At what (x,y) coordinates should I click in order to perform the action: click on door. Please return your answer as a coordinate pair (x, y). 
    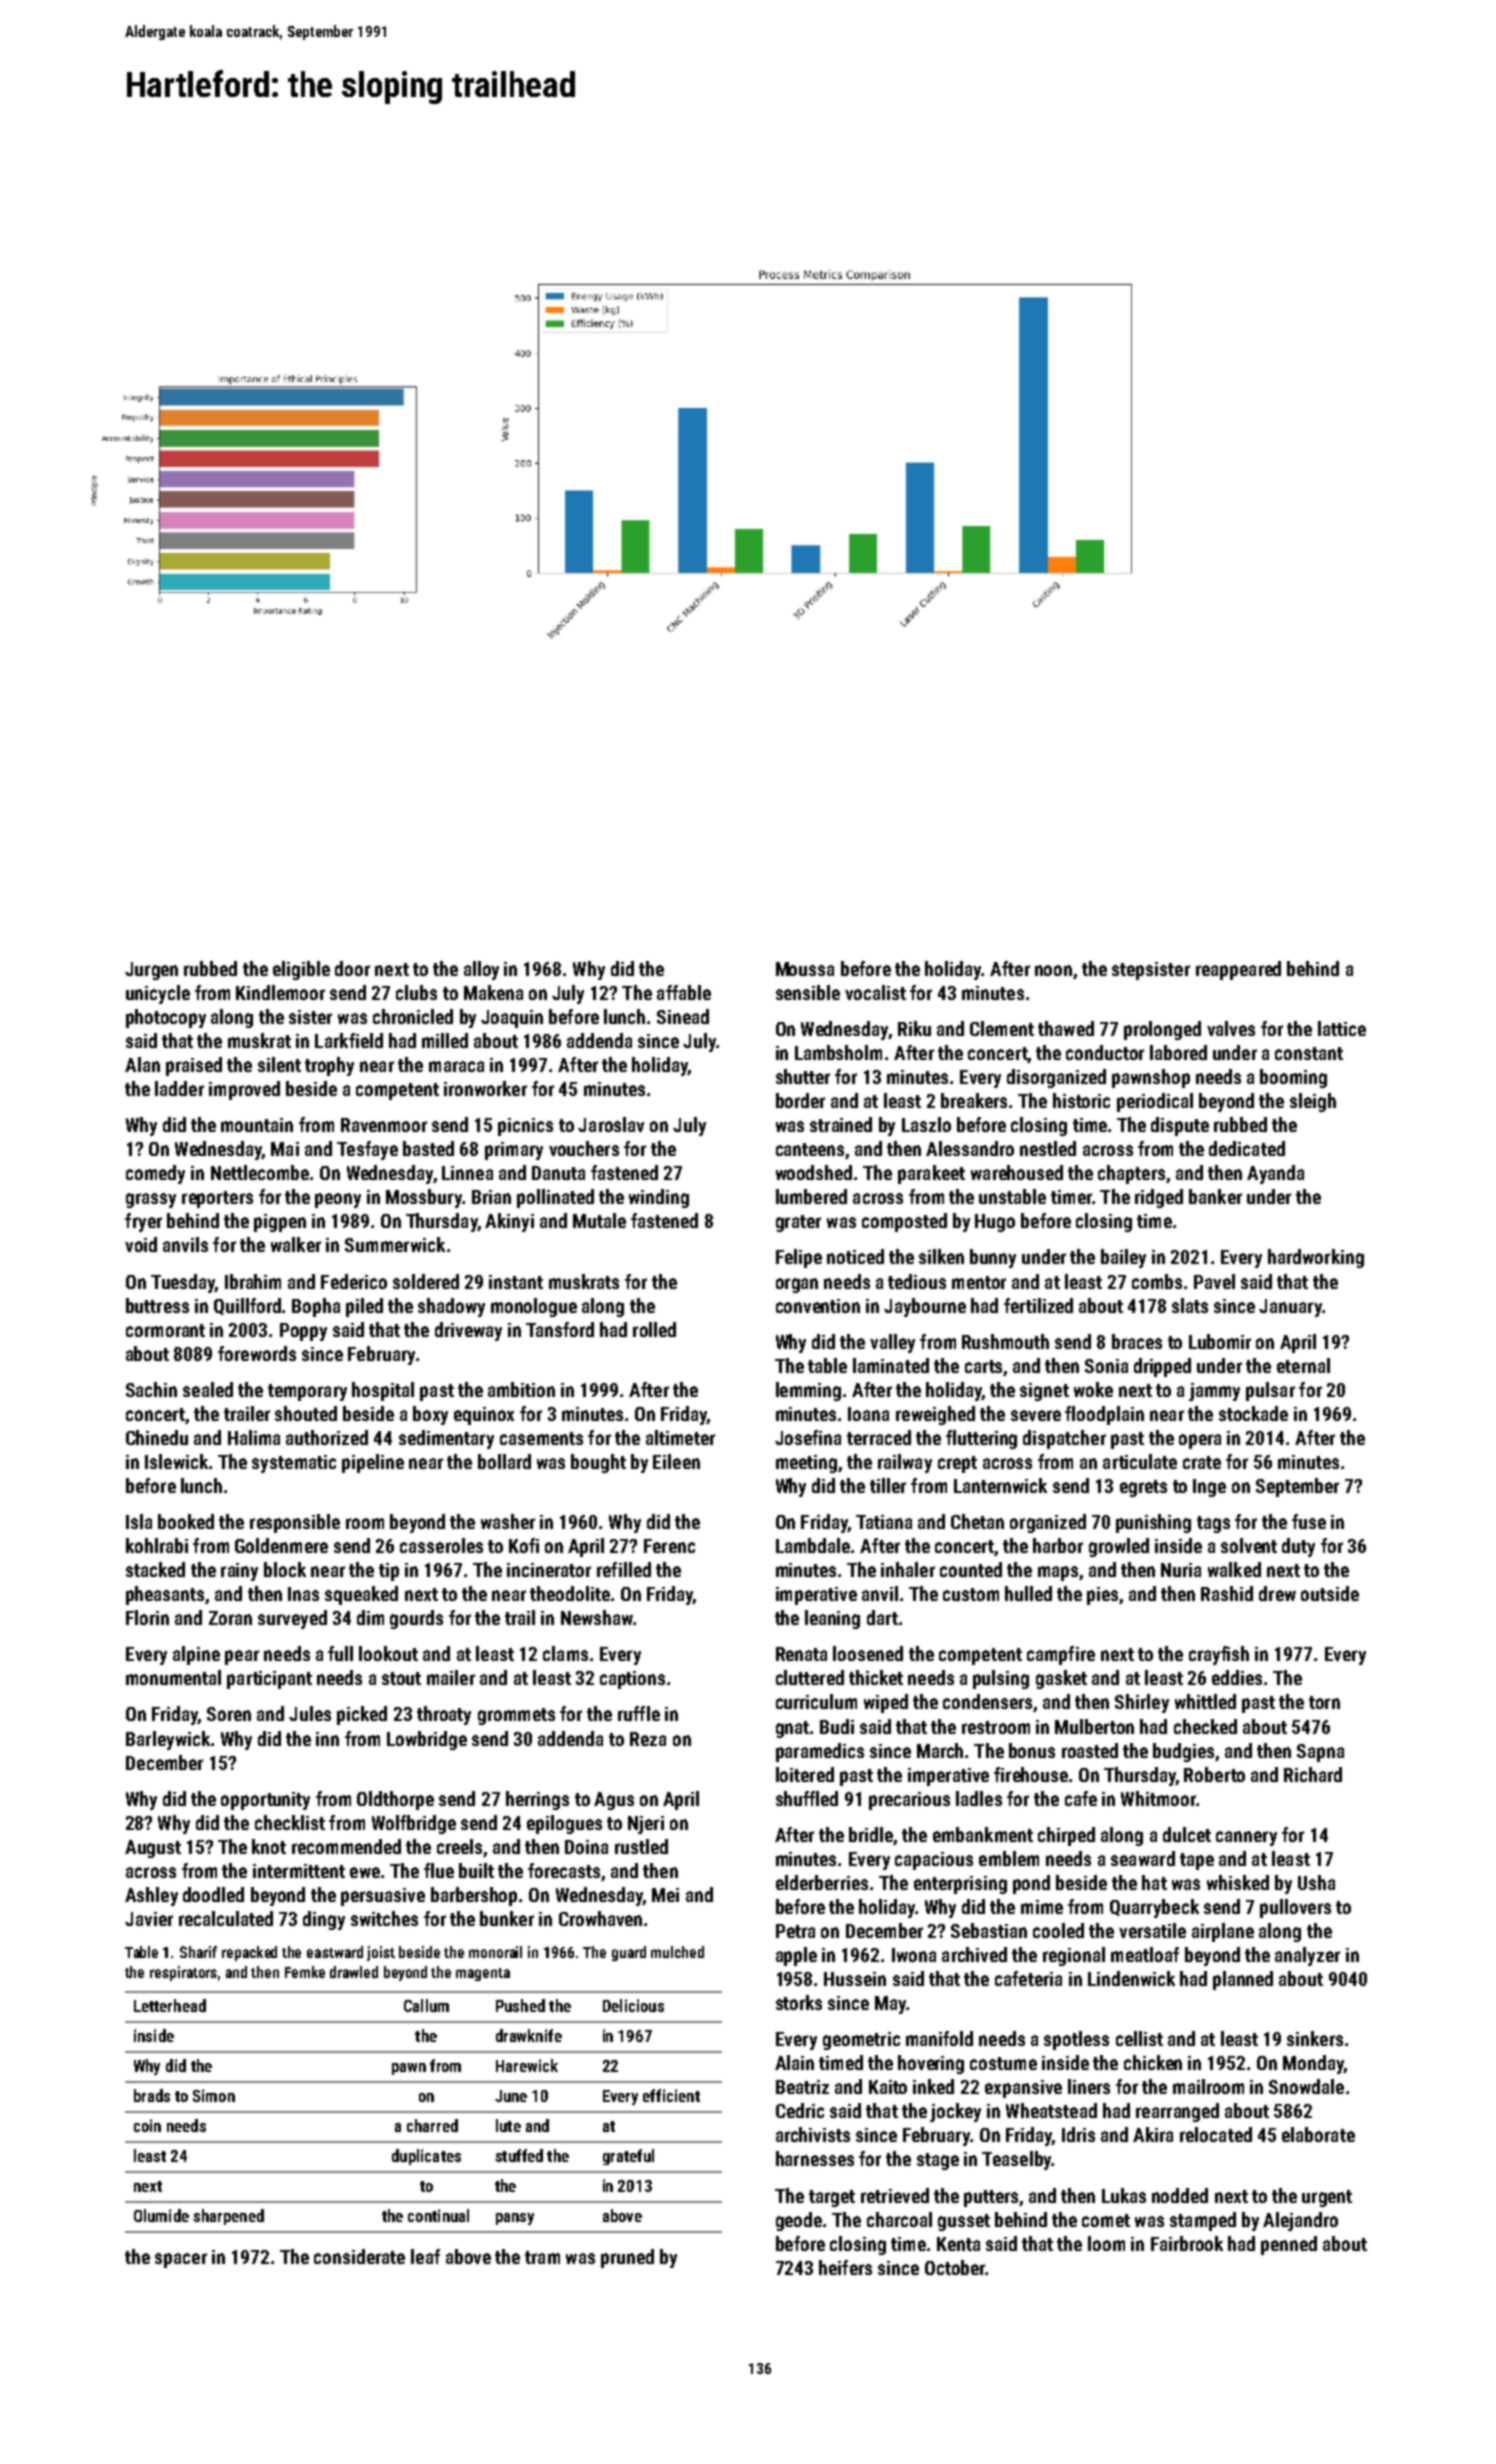
    Looking at the image, I should click on (352, 968).
